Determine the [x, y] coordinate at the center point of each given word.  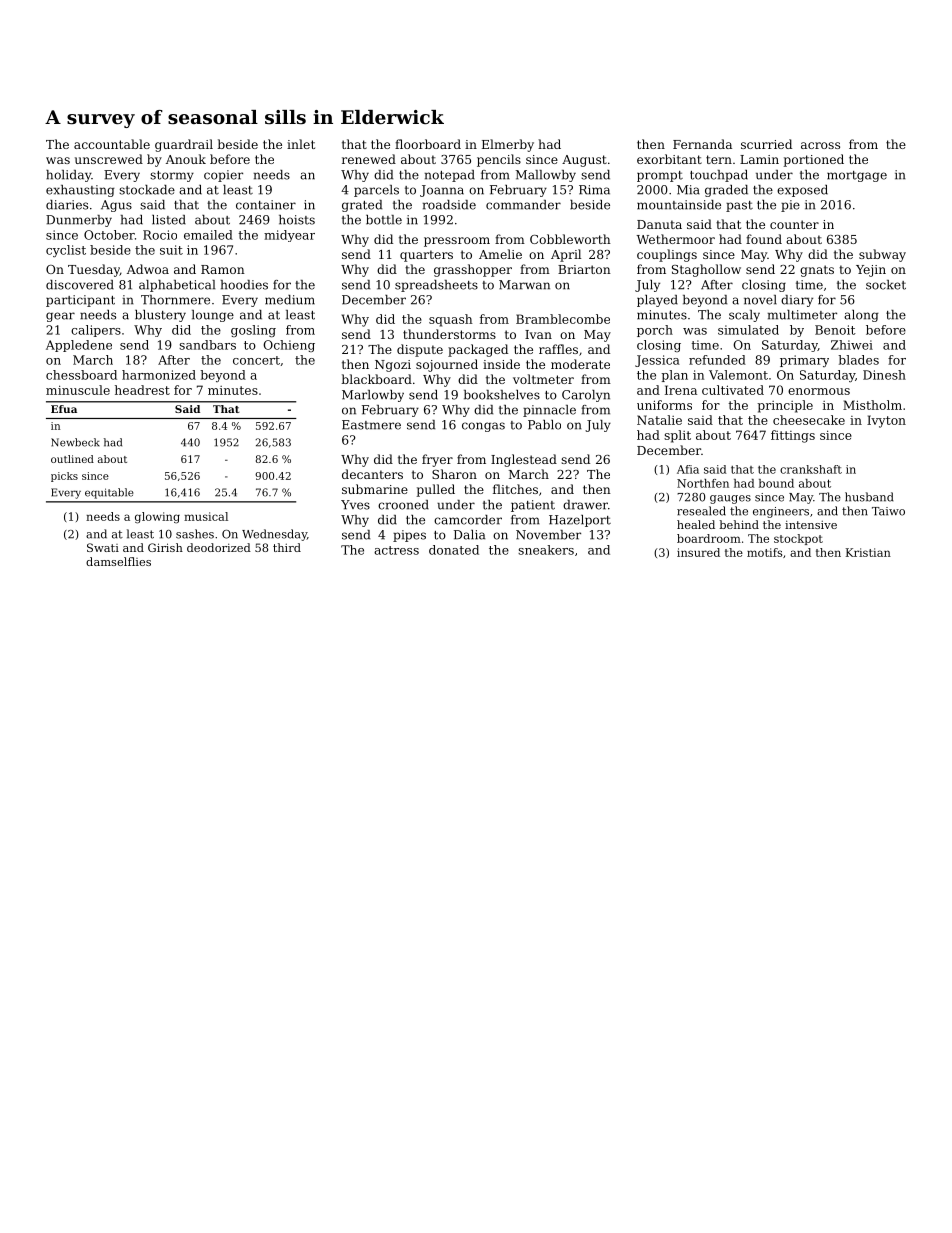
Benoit [835, 330]
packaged [478, 350]
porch [655, 331]
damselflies [118, 561]
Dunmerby [79, 221]
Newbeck [75, 442]
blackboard [376, 379]
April [566, 255]
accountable [112, 144]
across [820, 145]
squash [451, 320]
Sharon [454, 474]
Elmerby [508, 145]
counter [794, 224]
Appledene [79, 346]
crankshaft [811, 469]
